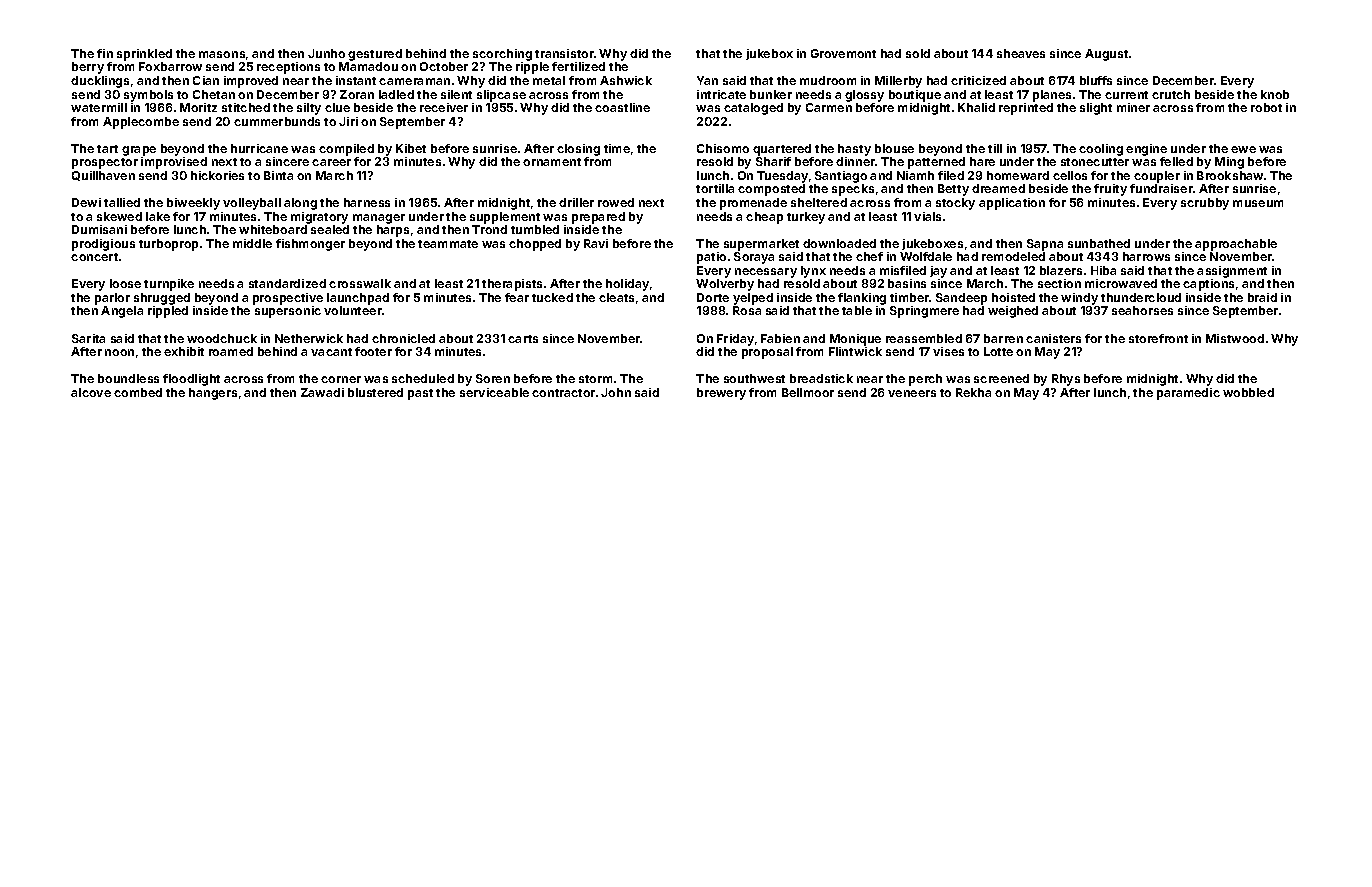  Describe the element at coordinates (771, 190) in the image. I see `composted` at that location.
